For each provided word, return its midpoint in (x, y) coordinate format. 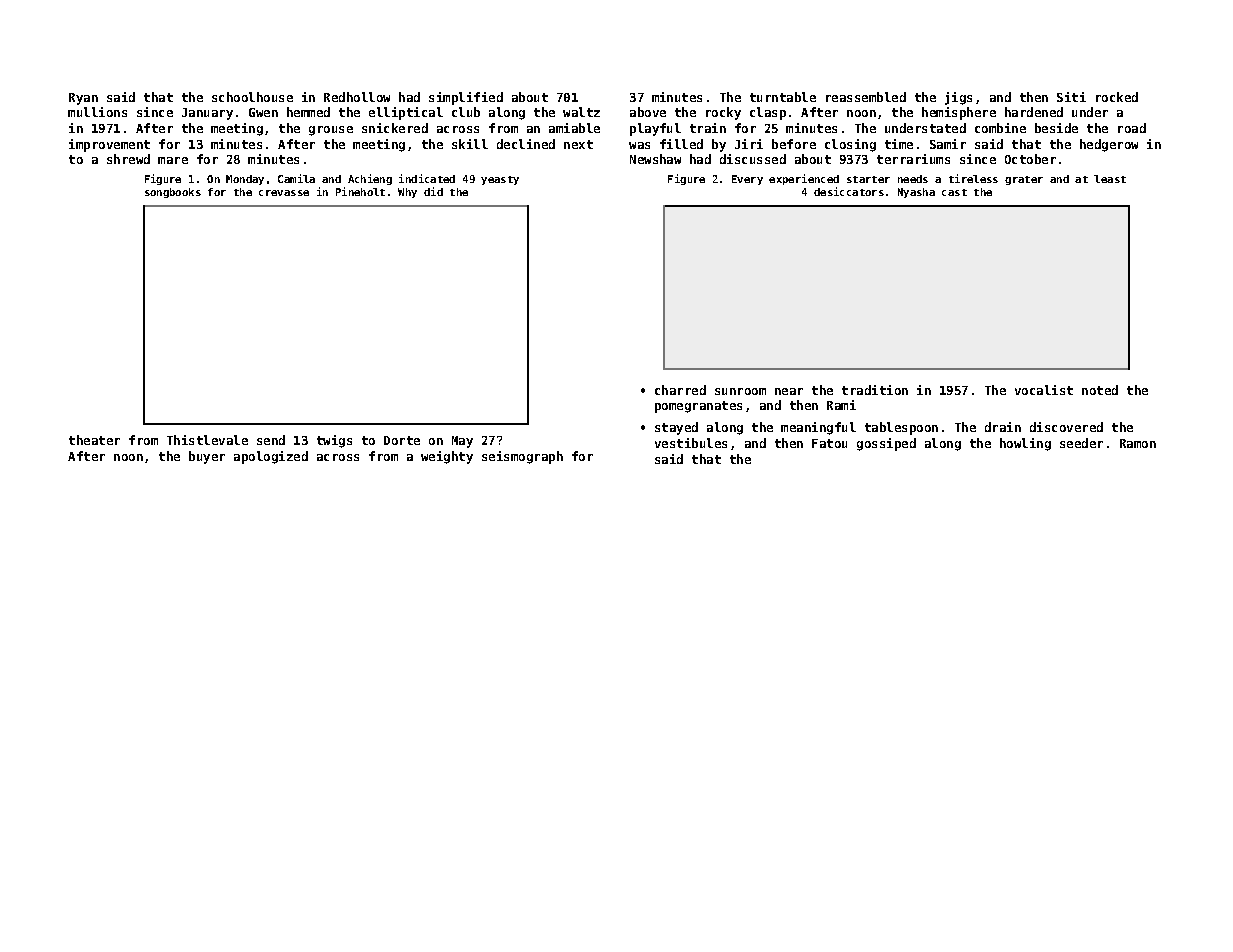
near (789, 391)
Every (747, 180)
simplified (466, 98)
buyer (207, 457)
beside (1056, 128)
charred (680, 390)
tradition (875, 390)
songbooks (173, 193)
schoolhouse (252, 97)
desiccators (849, 191)
